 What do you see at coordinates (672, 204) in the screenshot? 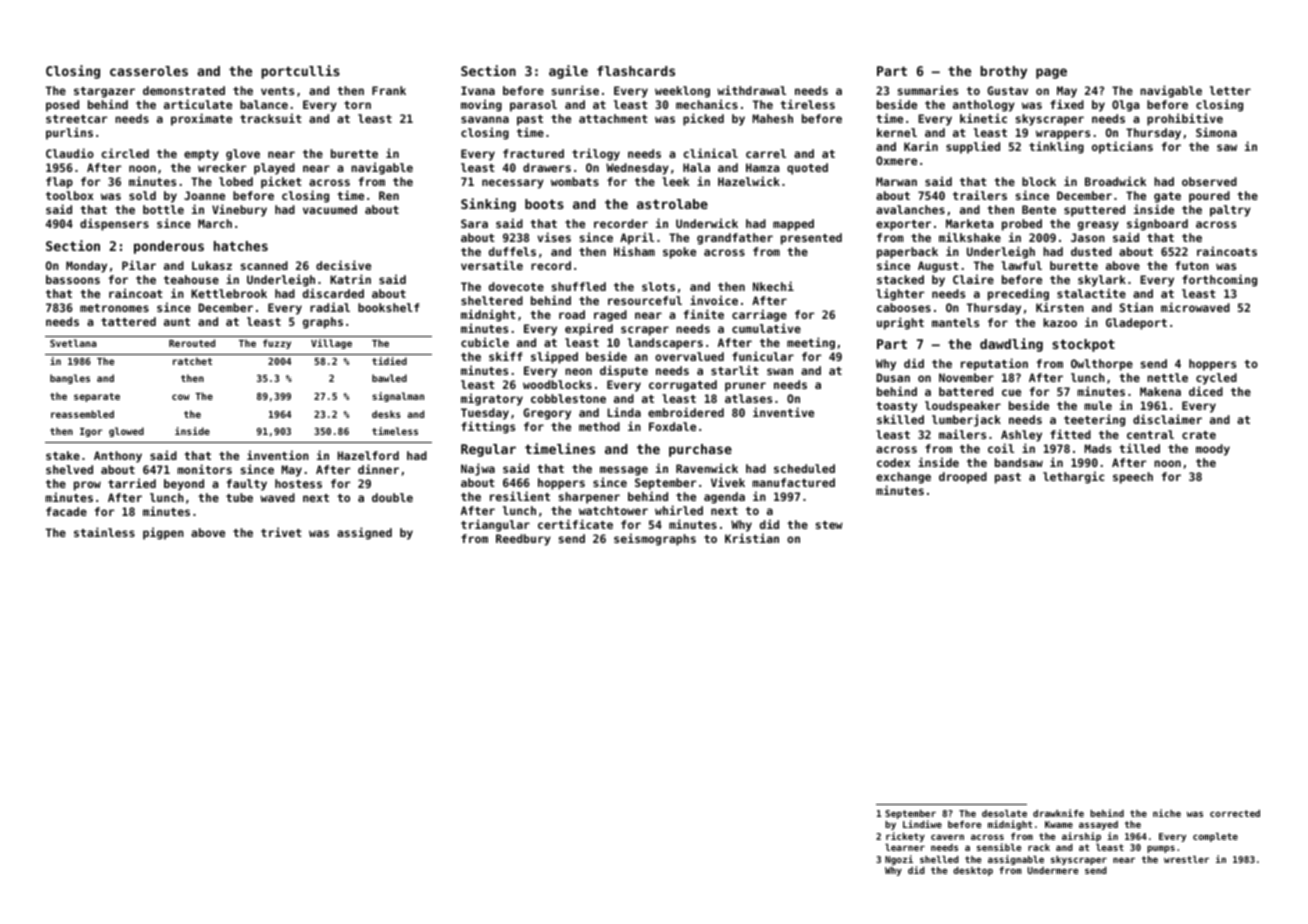
I see `astrolabe` at bounding box center [672, 204].
